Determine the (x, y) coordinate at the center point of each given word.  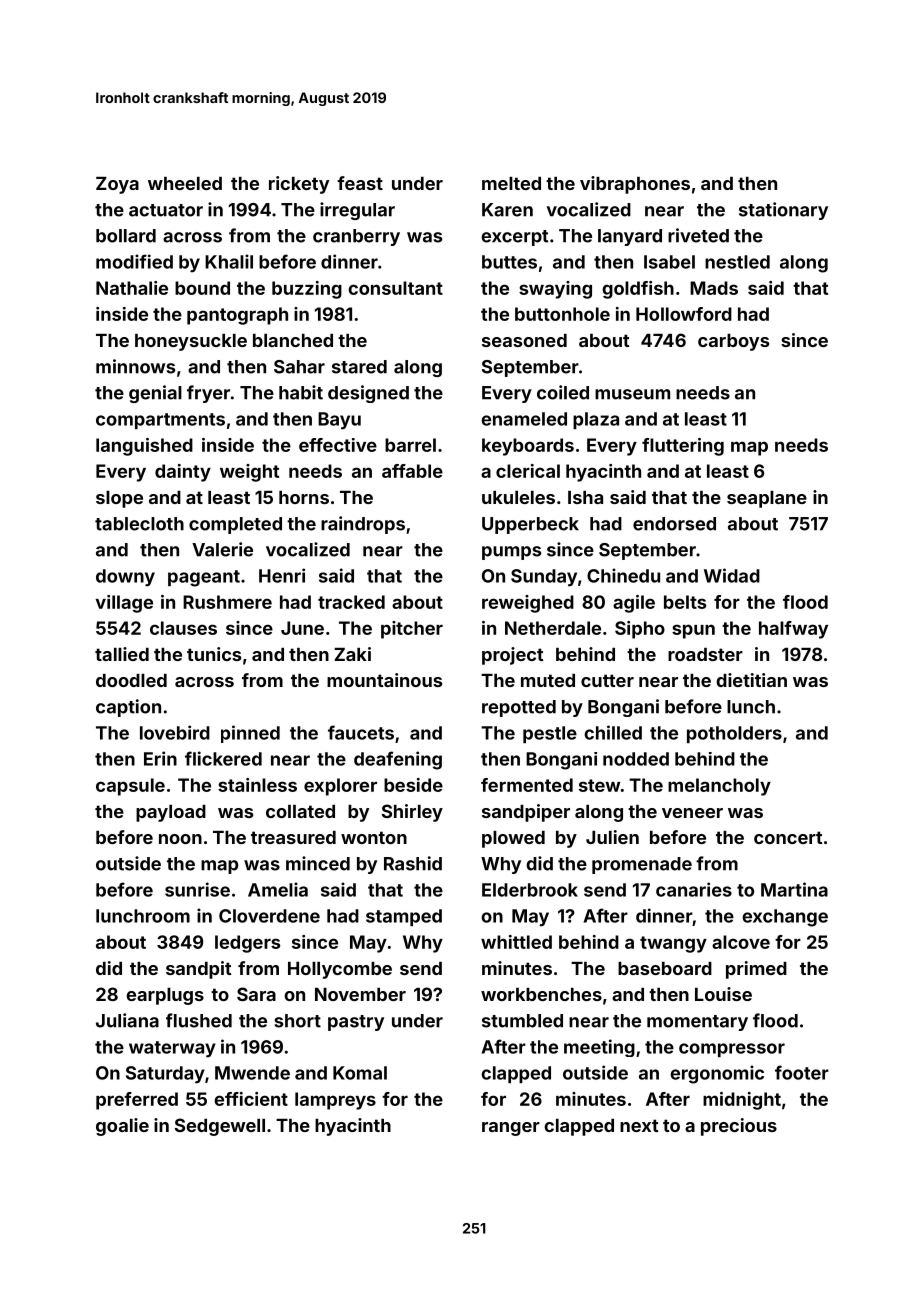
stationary (783, 211)
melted (511, 183)
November (360, 994)
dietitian (751, 680)
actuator (166, 210)
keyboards (528, 447)
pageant (204, 578)
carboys (733, 342)
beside (413, 785)
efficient (251, 1099)
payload (171, 813)
